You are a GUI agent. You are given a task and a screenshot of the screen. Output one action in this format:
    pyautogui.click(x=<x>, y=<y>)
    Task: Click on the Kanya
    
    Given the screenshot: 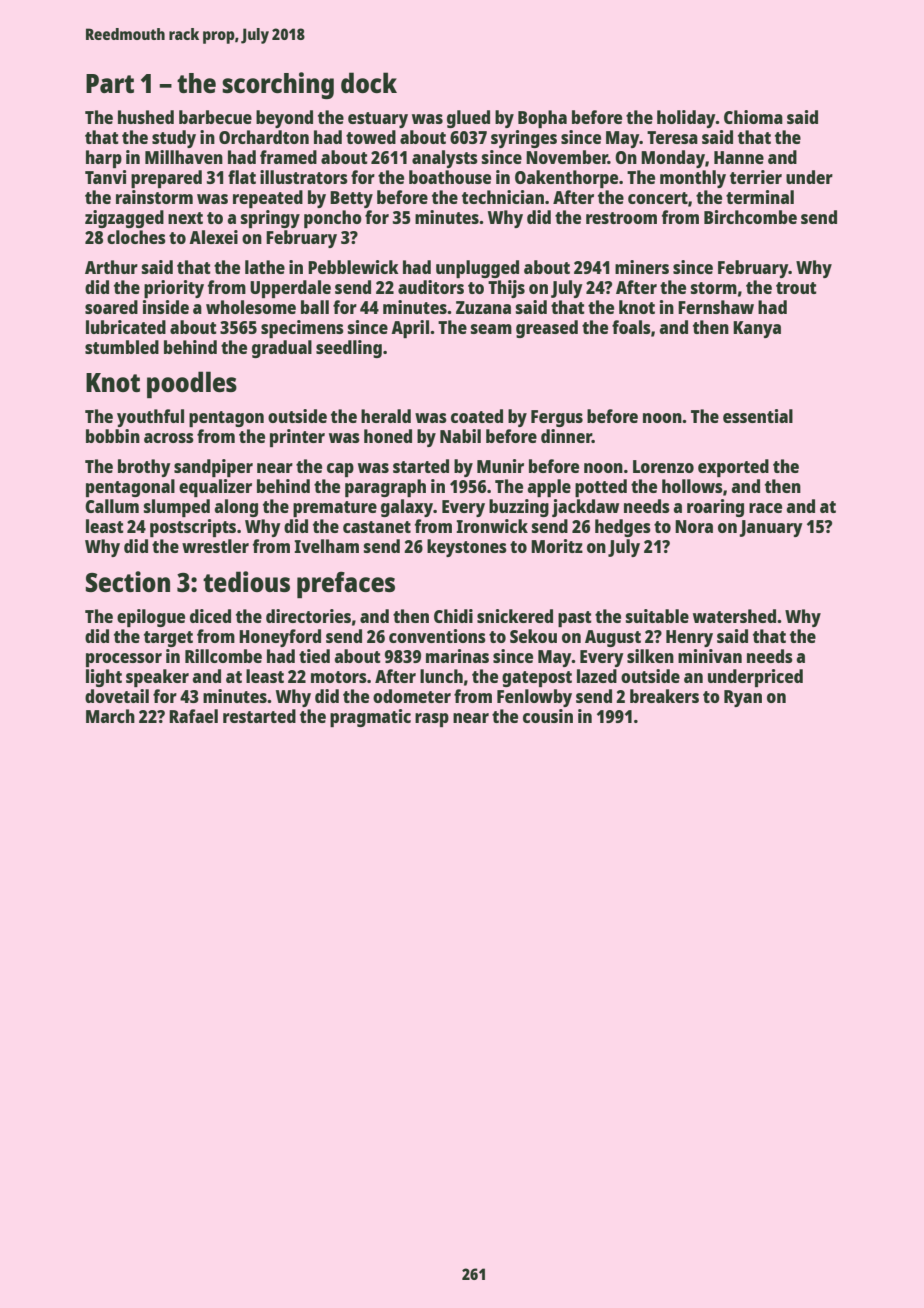 What is the action you would take?
    pyautogui.click(x=757, y=329)
